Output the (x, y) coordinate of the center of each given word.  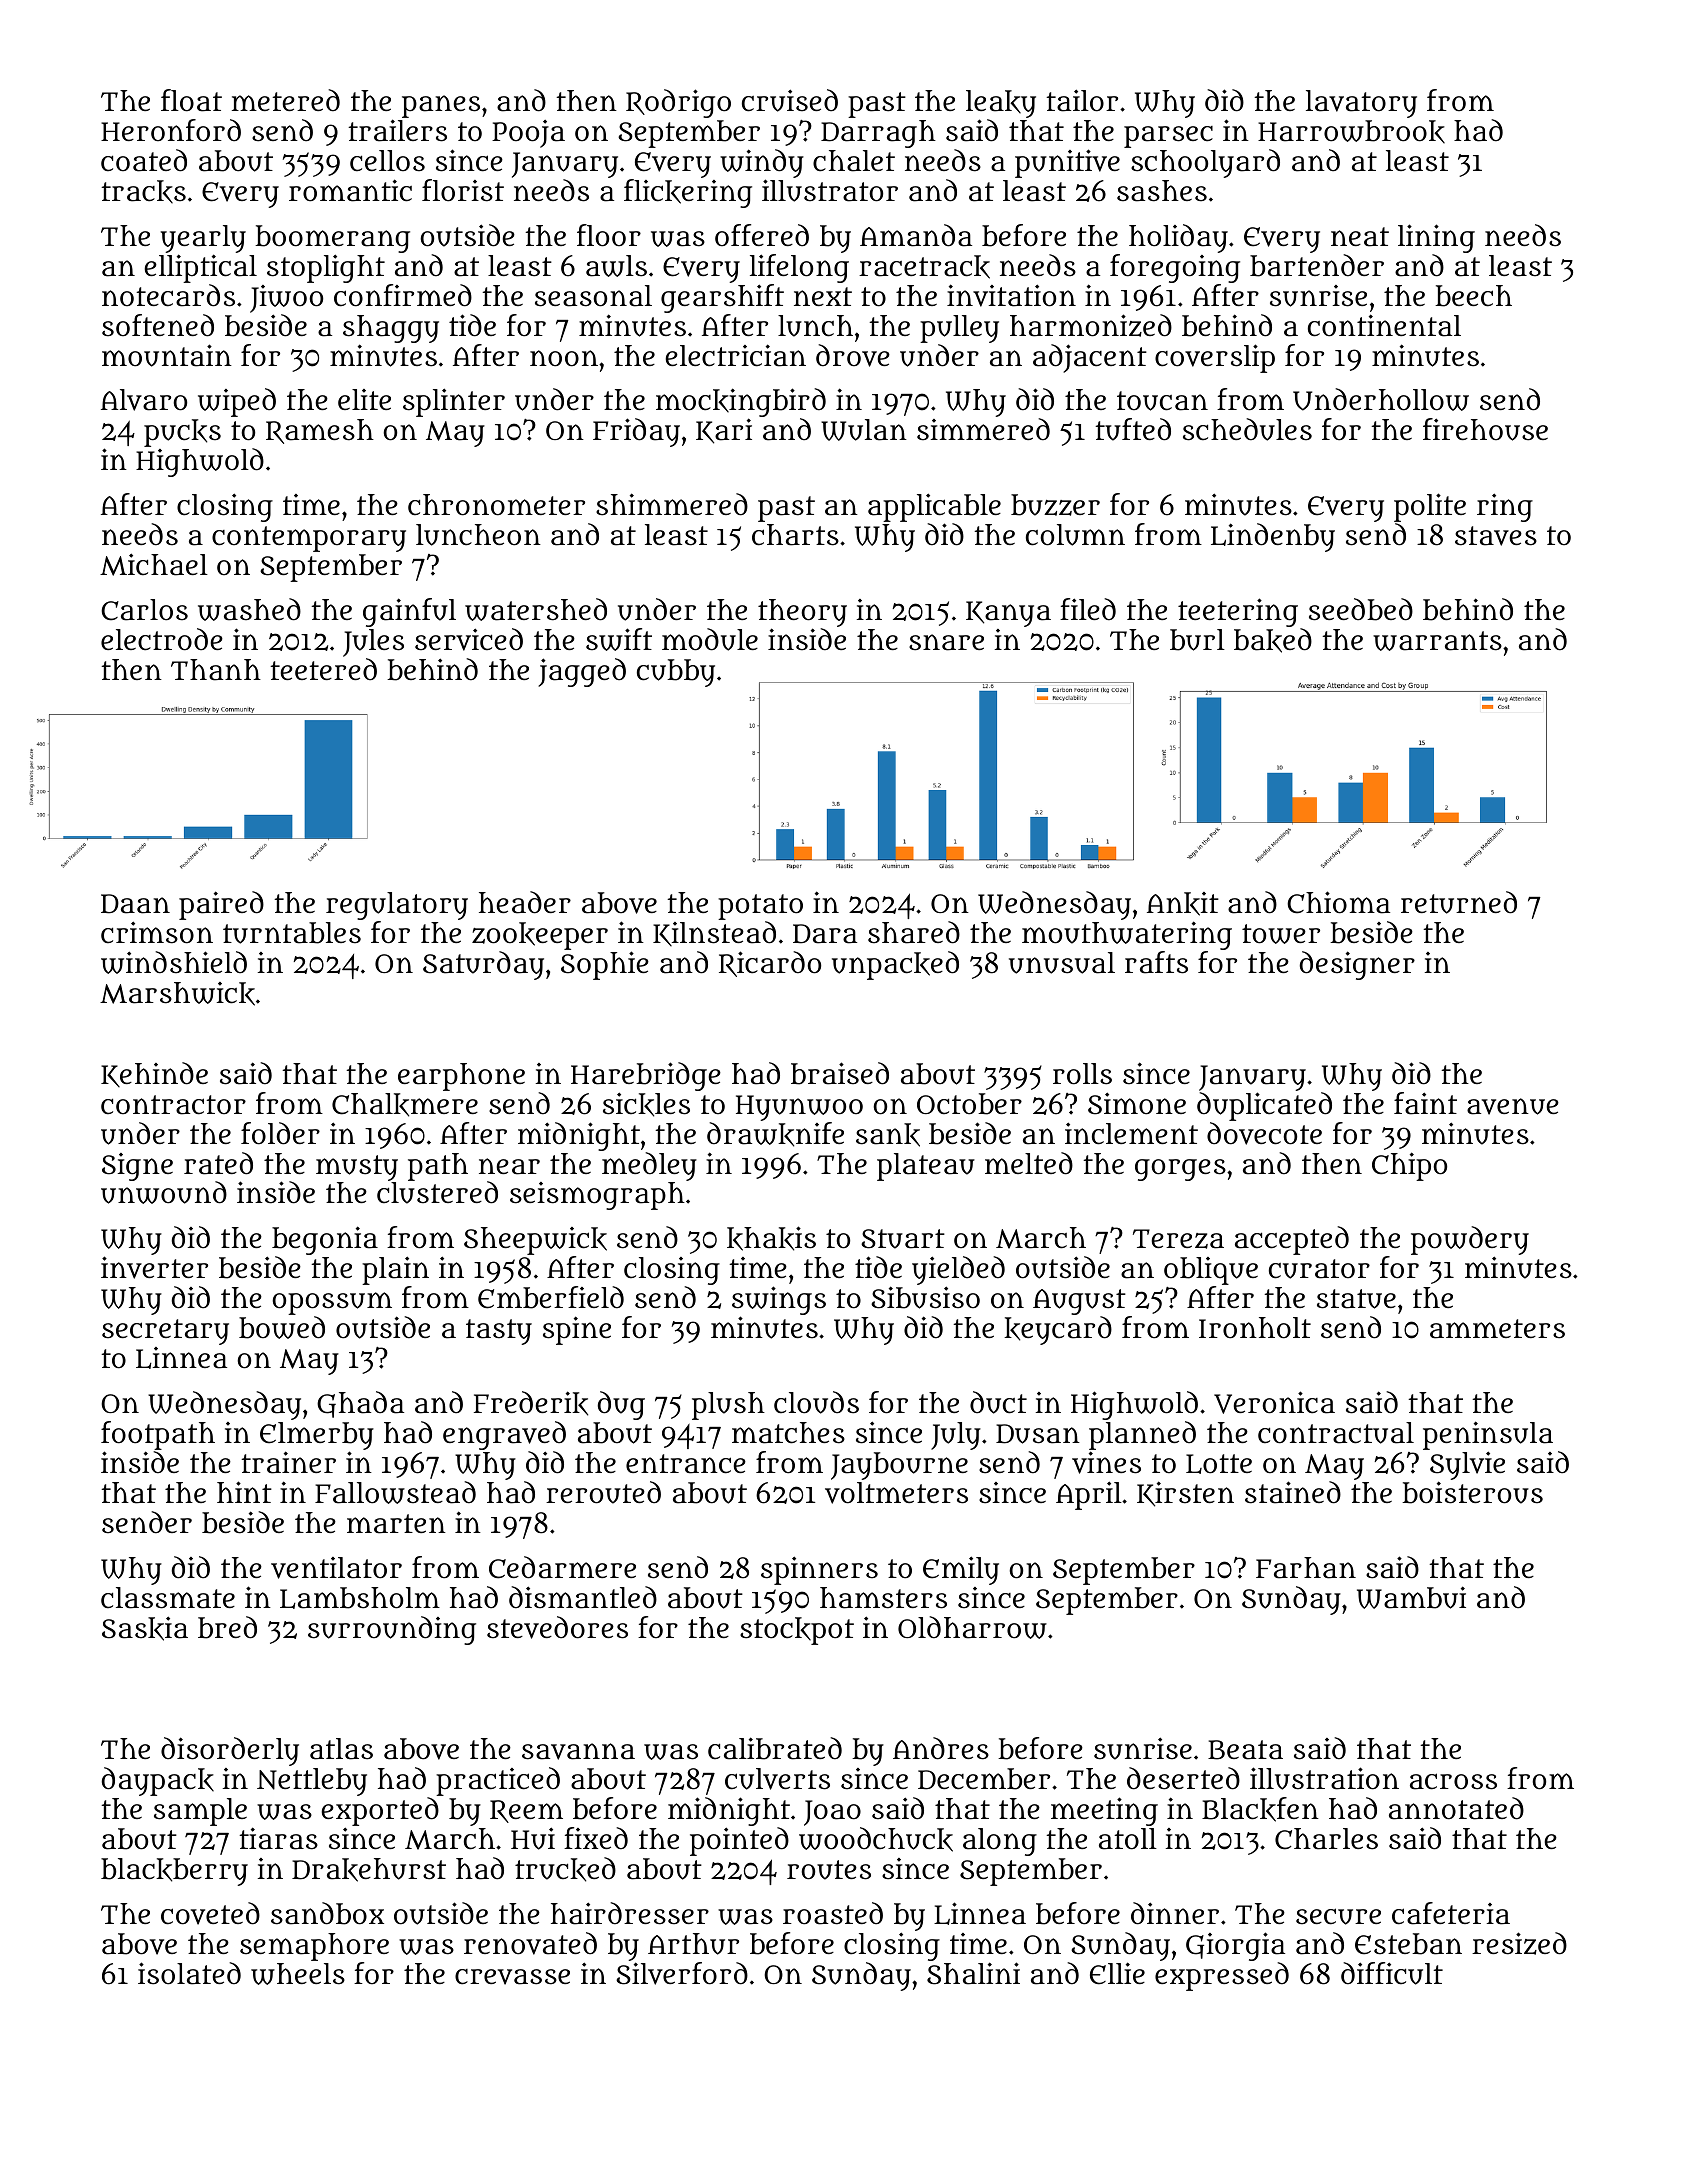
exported (380, 1811)
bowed (282, 1327)
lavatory (1361, 104)
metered (286, 100)
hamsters (883, 1598)
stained (1293, 1492)
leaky (1001, 104)
